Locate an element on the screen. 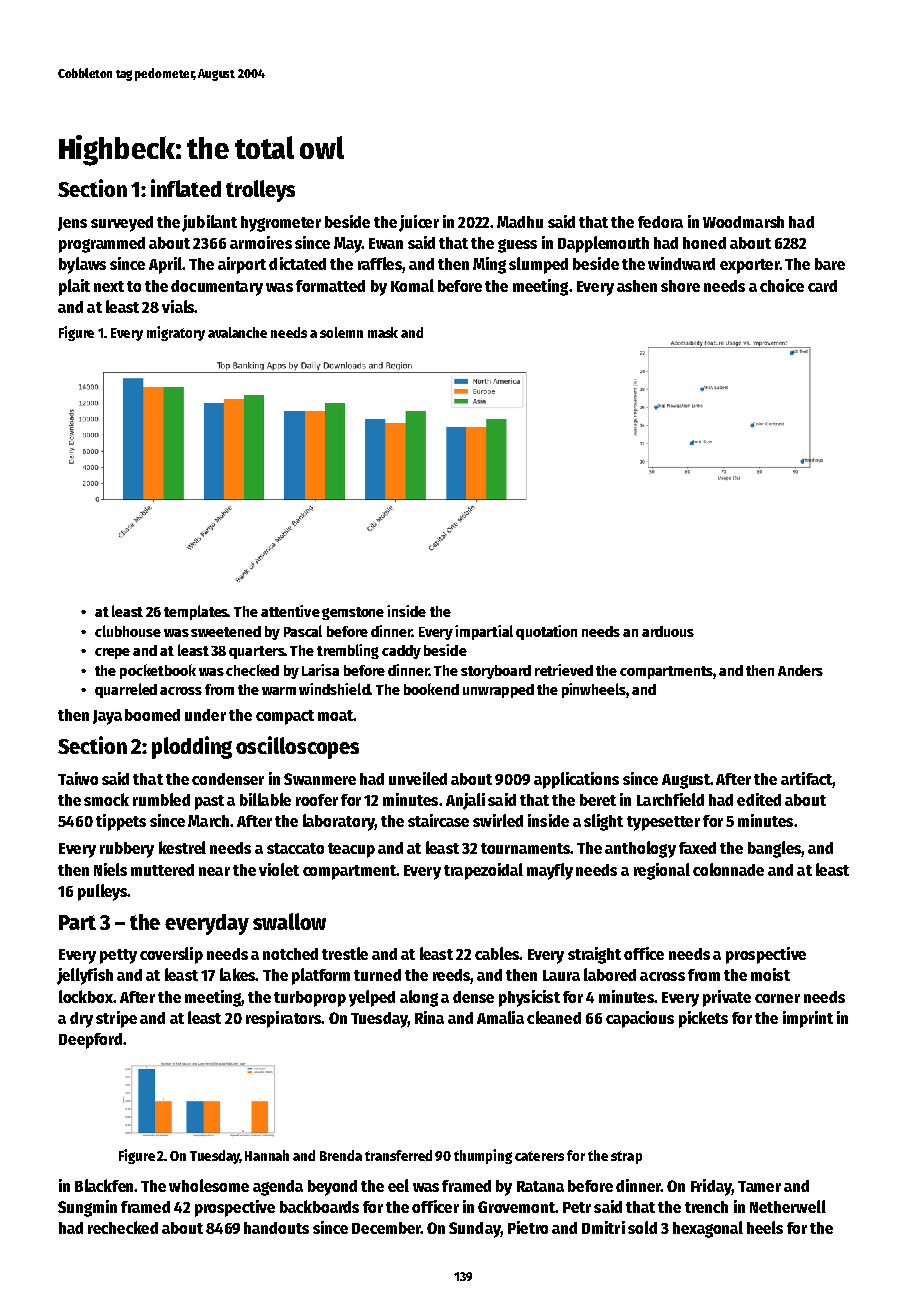 The image size is (908, 1316). juicer is located at coordinates (419, 223).
